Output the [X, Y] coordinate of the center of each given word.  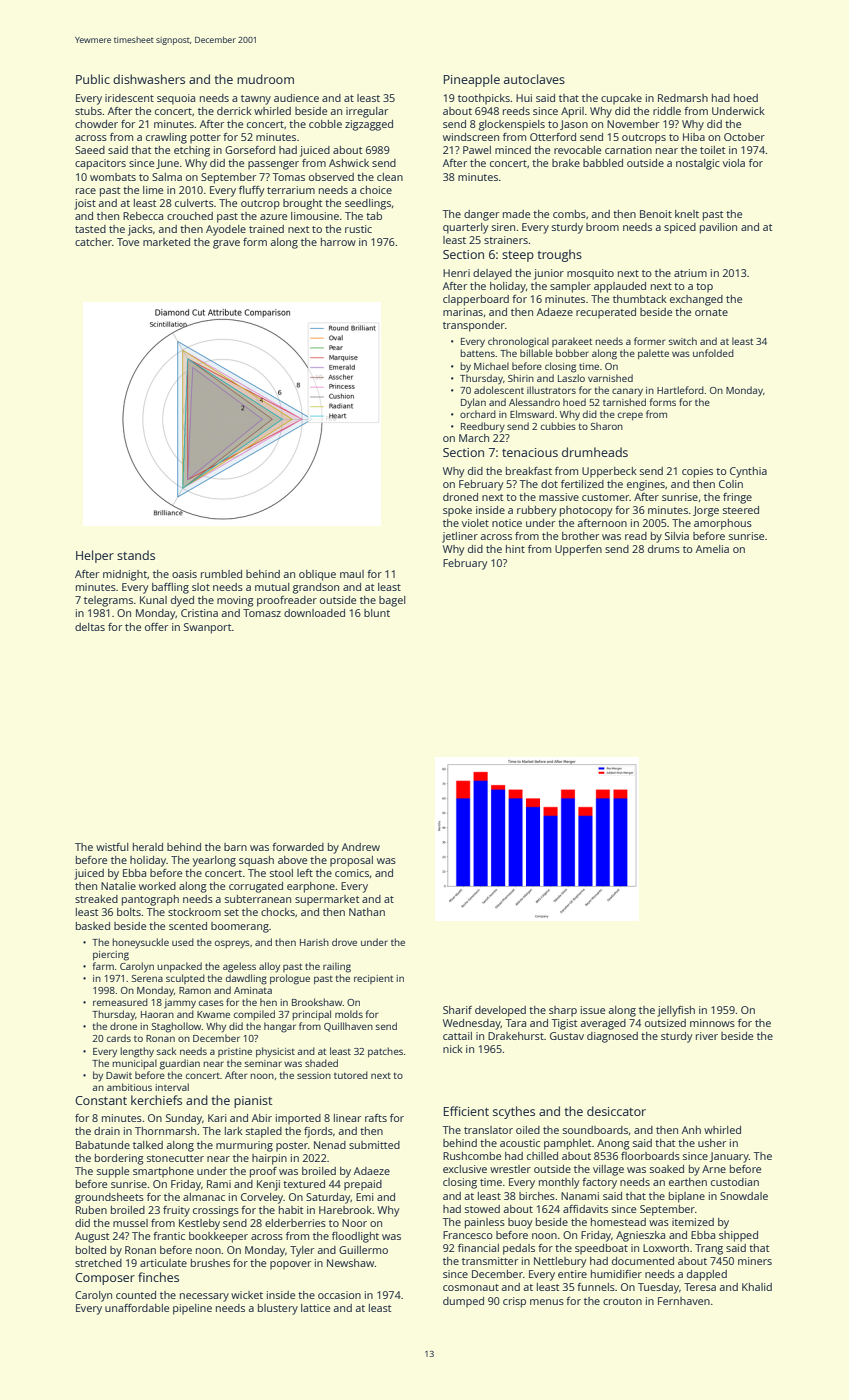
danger [481, 215]
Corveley [262, 1198]
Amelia [712, 549]
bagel [392, 601]
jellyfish [676, 1011]
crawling [166, 138]
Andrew [361, 847]
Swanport [208, 628]
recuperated [606, 313]
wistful [112, 847]
